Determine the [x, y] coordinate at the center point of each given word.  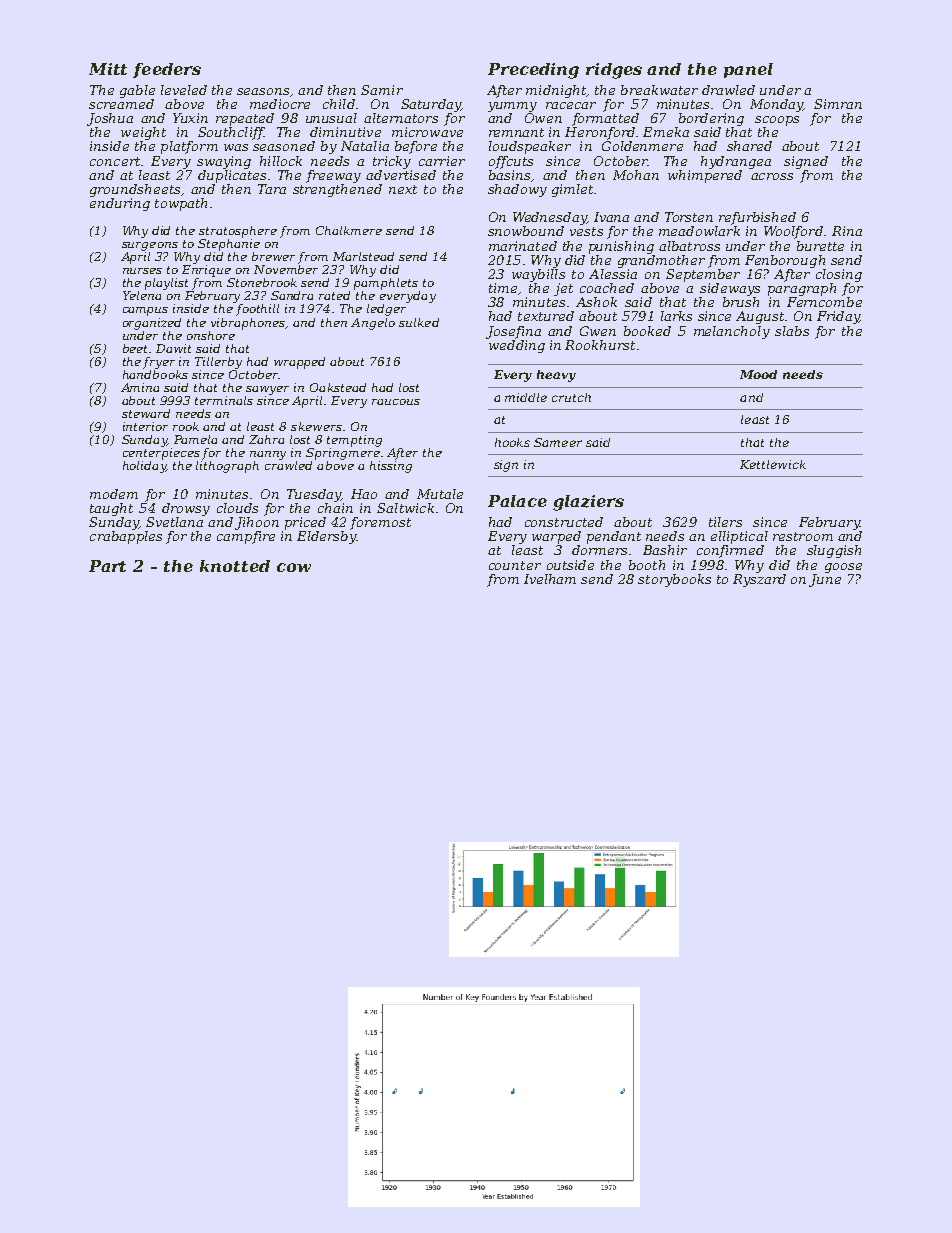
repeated [245, 119]
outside [570, 565]
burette [820, 246]
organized [152, 324]
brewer [273, 256]
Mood [758, 374]
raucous [396, 402]
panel [748, 70]
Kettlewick [773, 464]
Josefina [513, 332]
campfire [246, 537]
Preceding [533, 71]
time [503, 288]
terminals [224, 400]
